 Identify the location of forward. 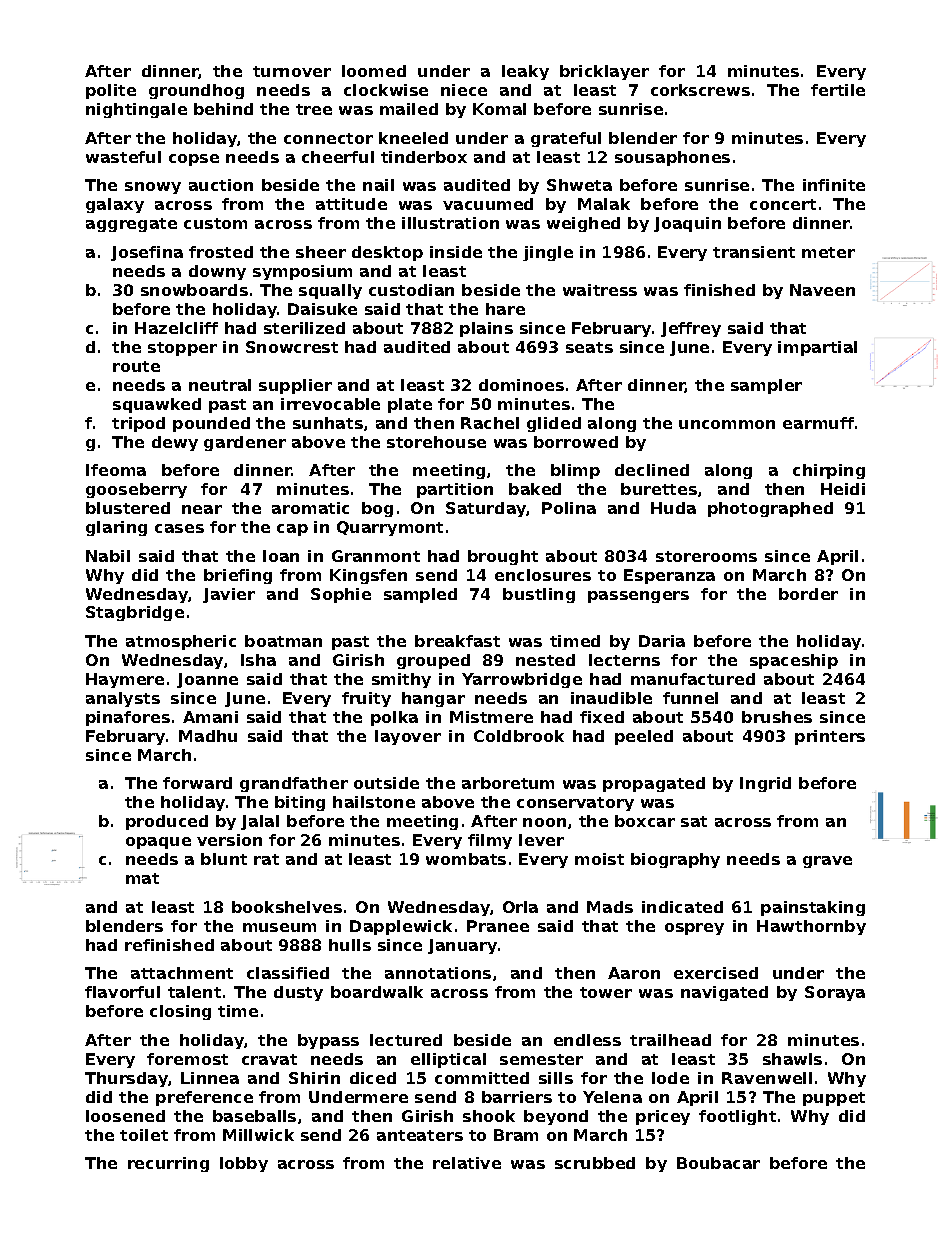
(197, 783).
